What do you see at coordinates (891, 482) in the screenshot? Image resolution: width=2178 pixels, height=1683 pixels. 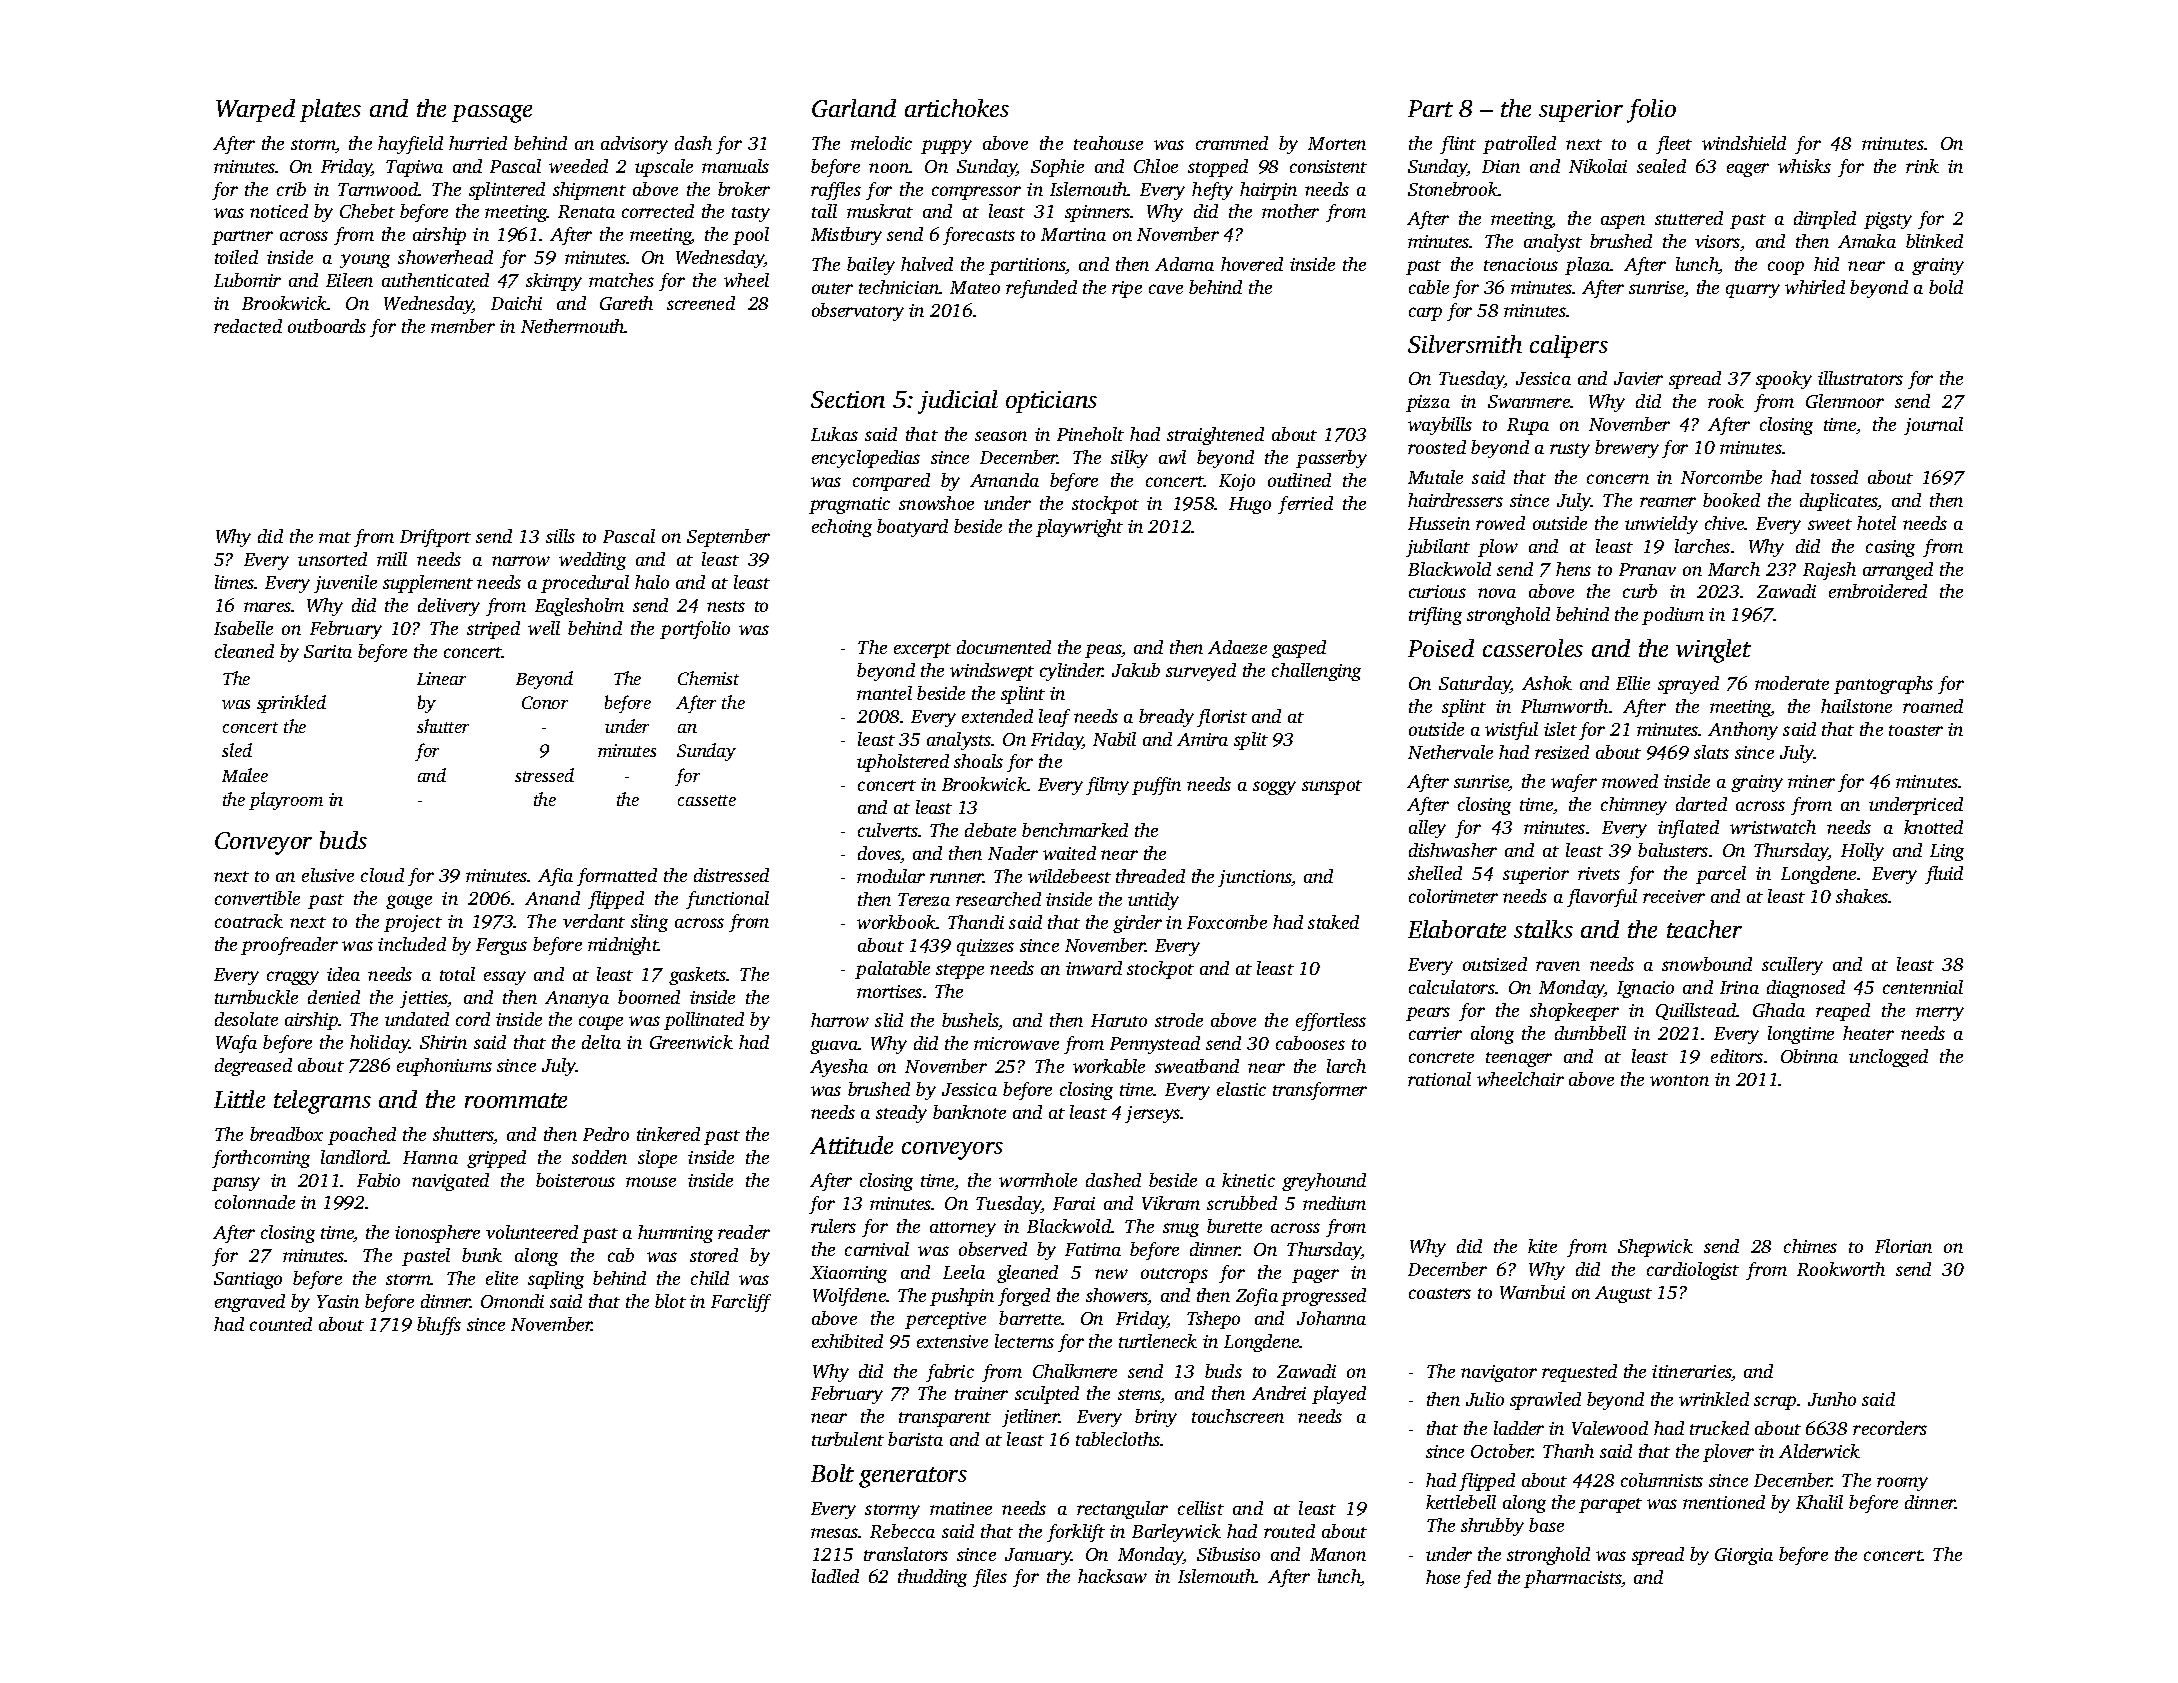 I see `compared` at bounding box center [891, 482].
